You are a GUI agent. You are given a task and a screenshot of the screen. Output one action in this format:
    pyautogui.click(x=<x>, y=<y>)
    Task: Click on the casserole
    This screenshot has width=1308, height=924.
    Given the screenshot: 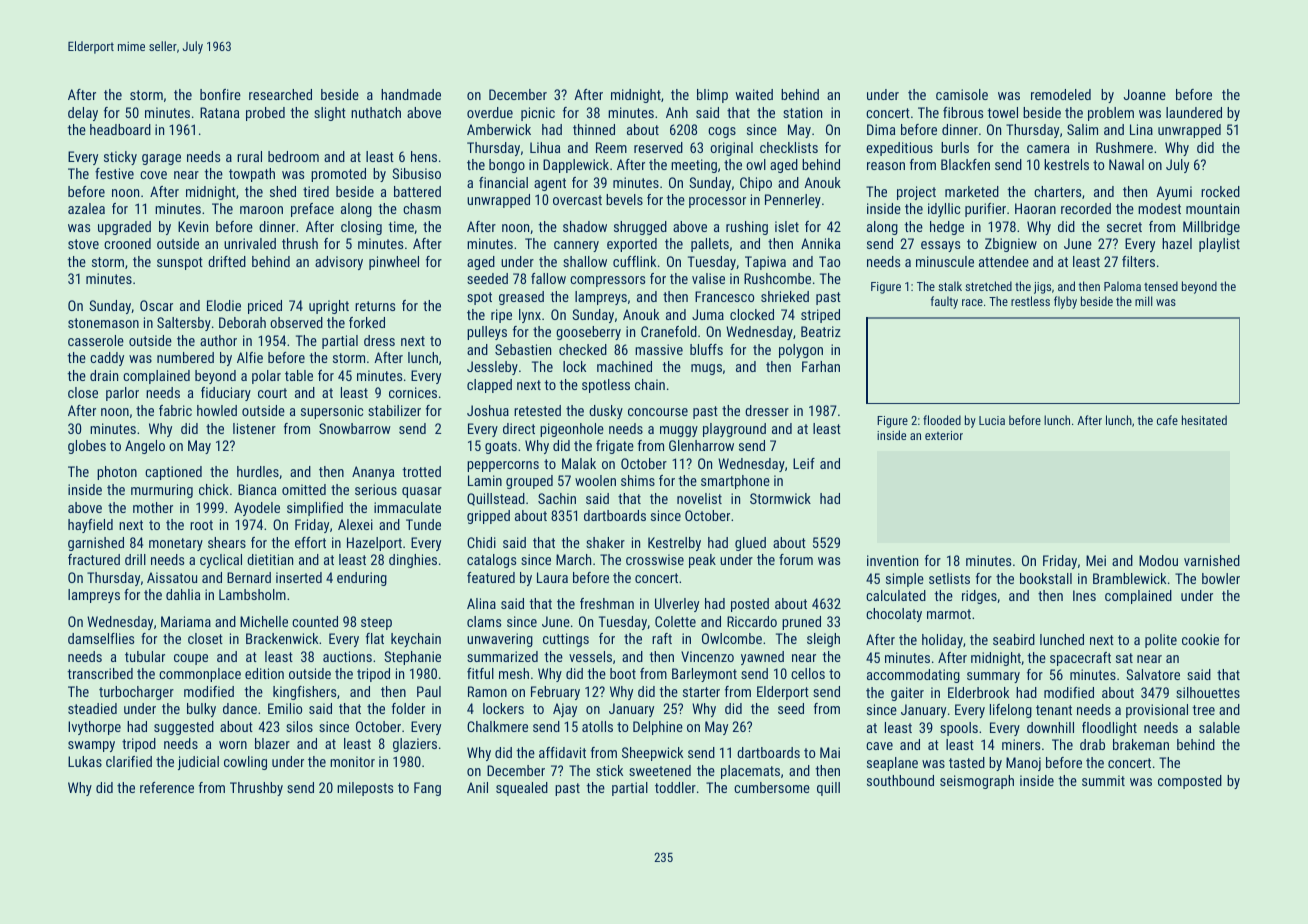 What is the action you would take?
    pyautogui.click(x=96, y=340)
